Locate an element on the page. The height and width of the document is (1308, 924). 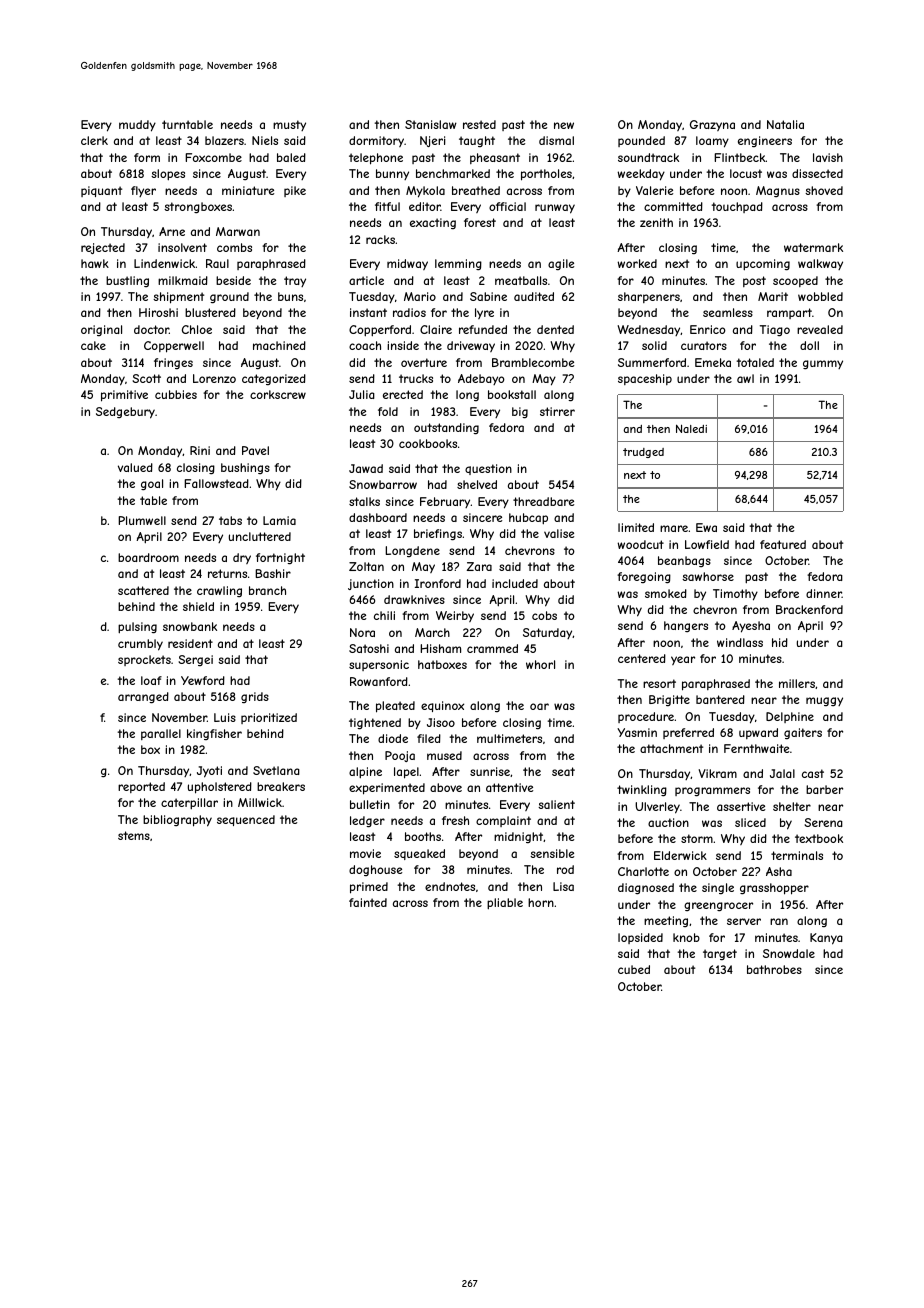
fainted is located at coordinates (368, 902).
